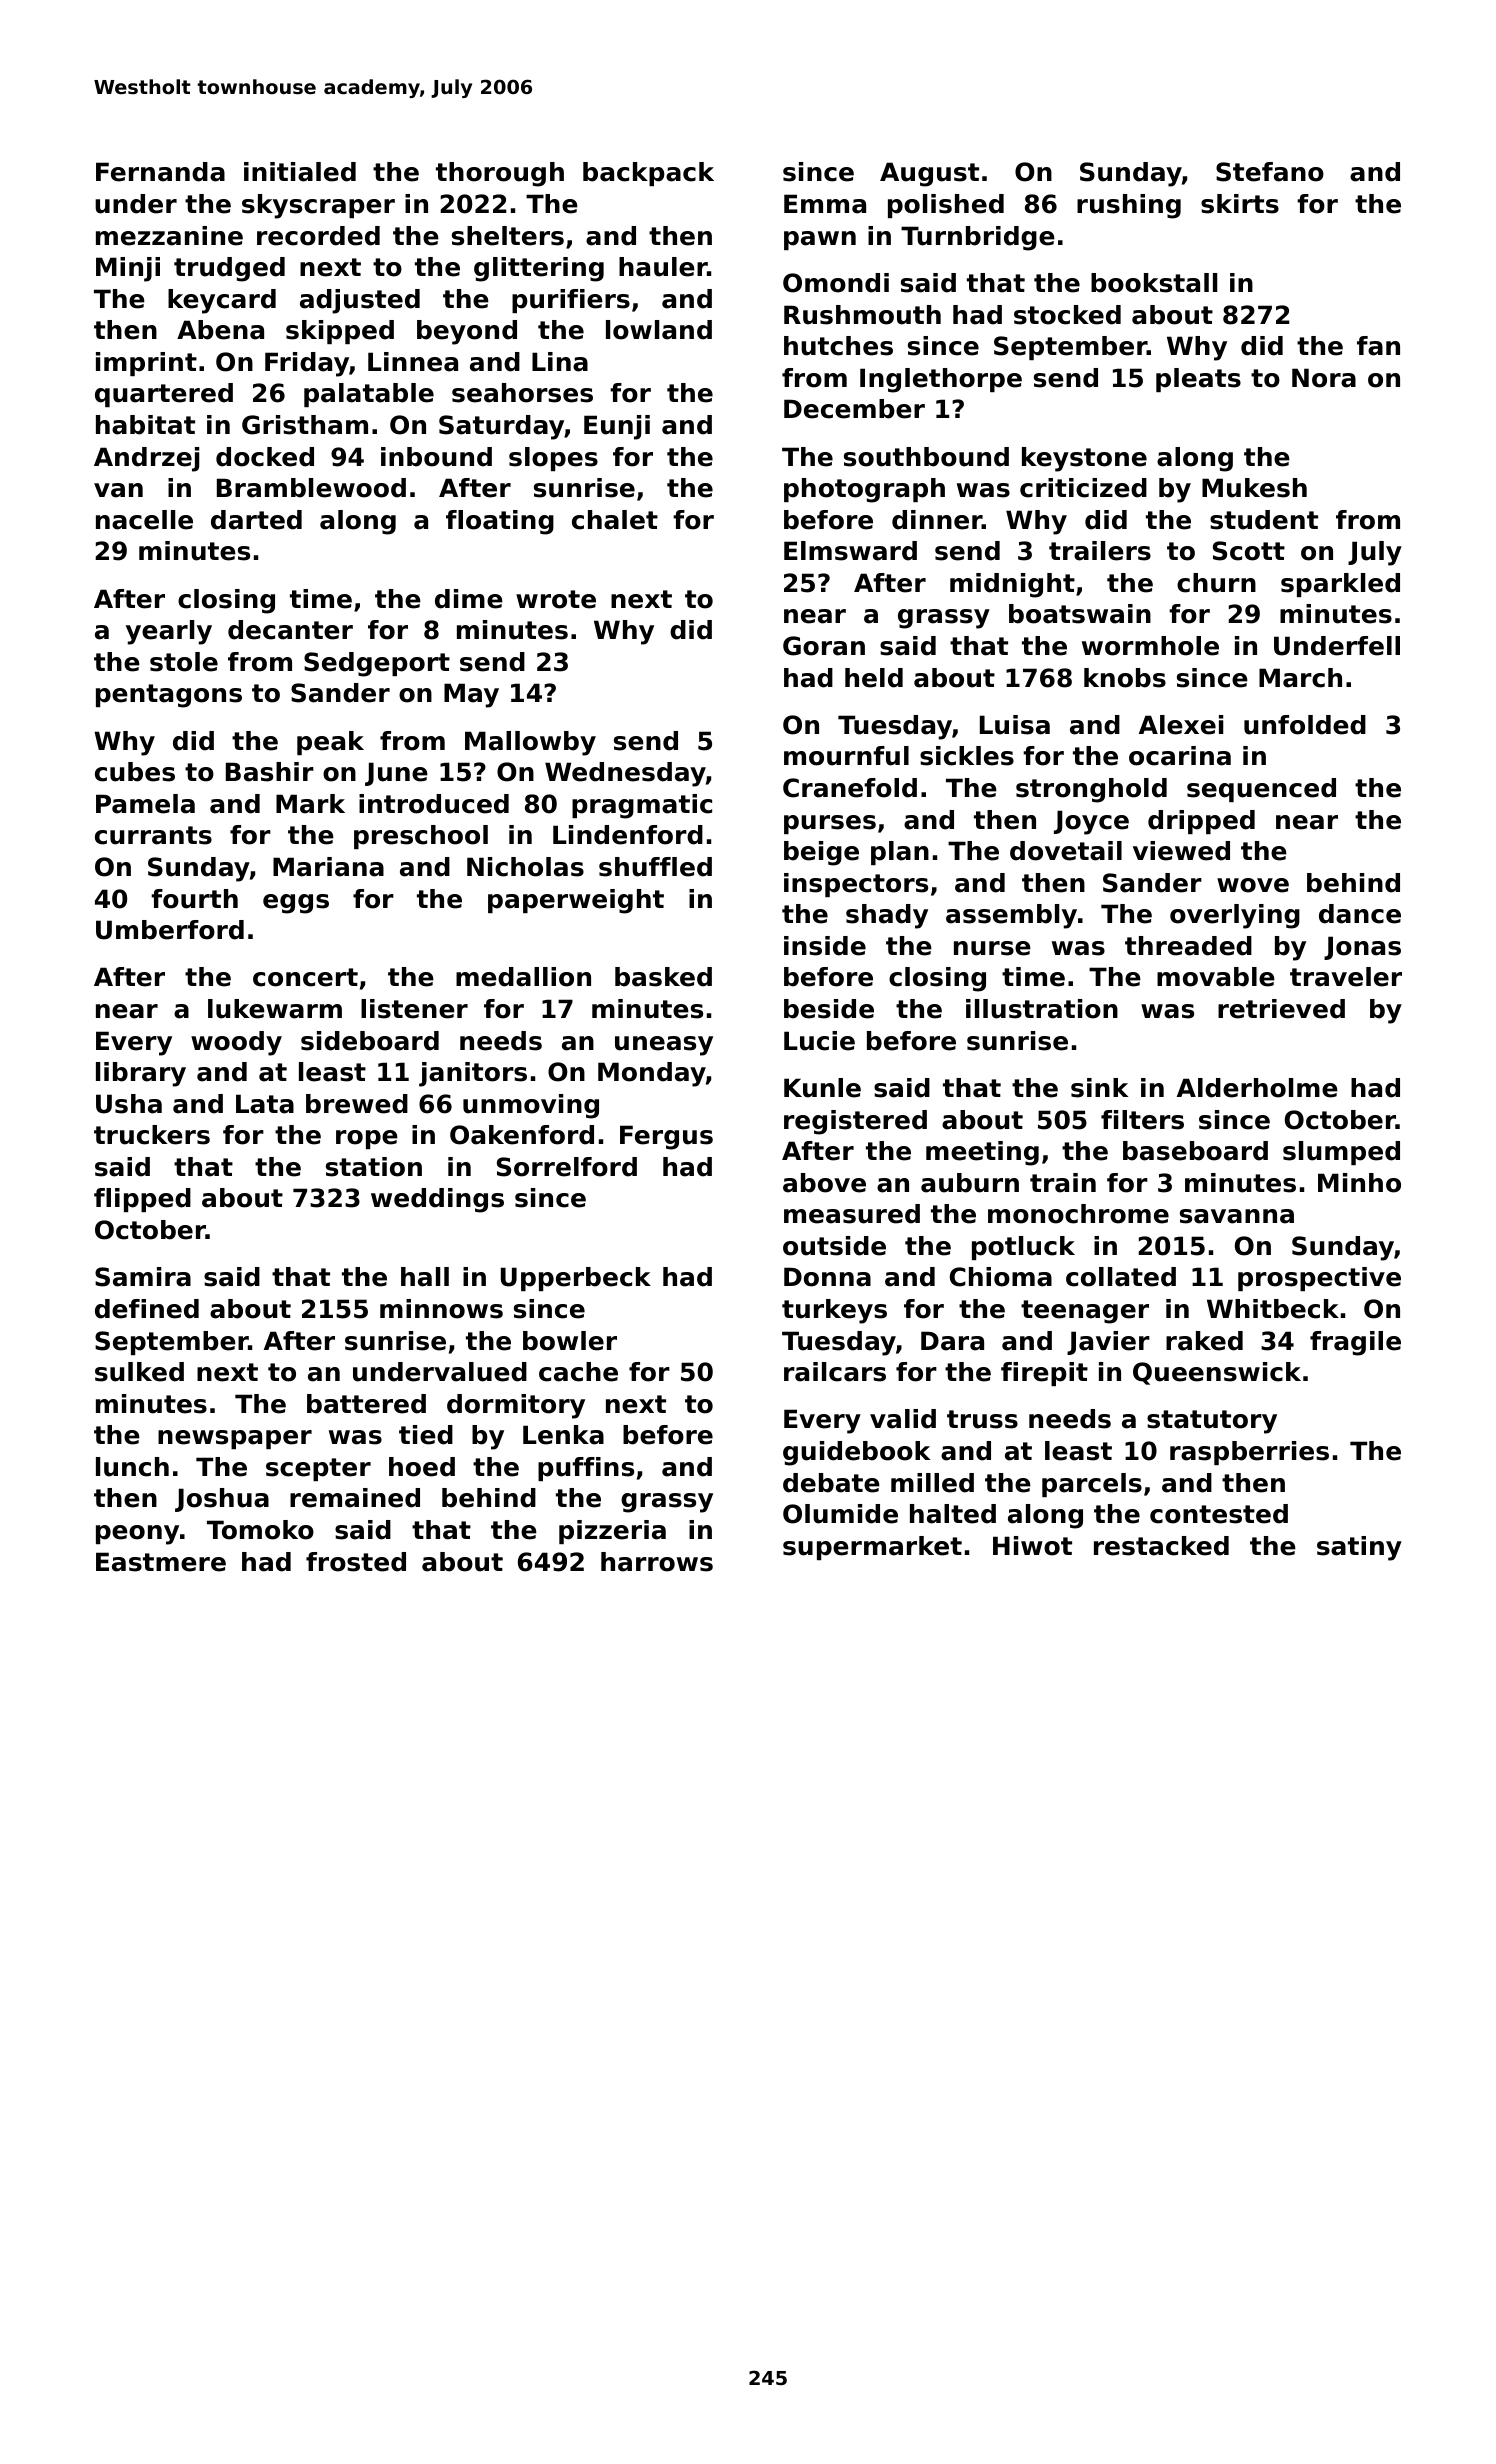  Describe the element at coordinates (160, 172) in the document. I see `Fernanda` at that location.
